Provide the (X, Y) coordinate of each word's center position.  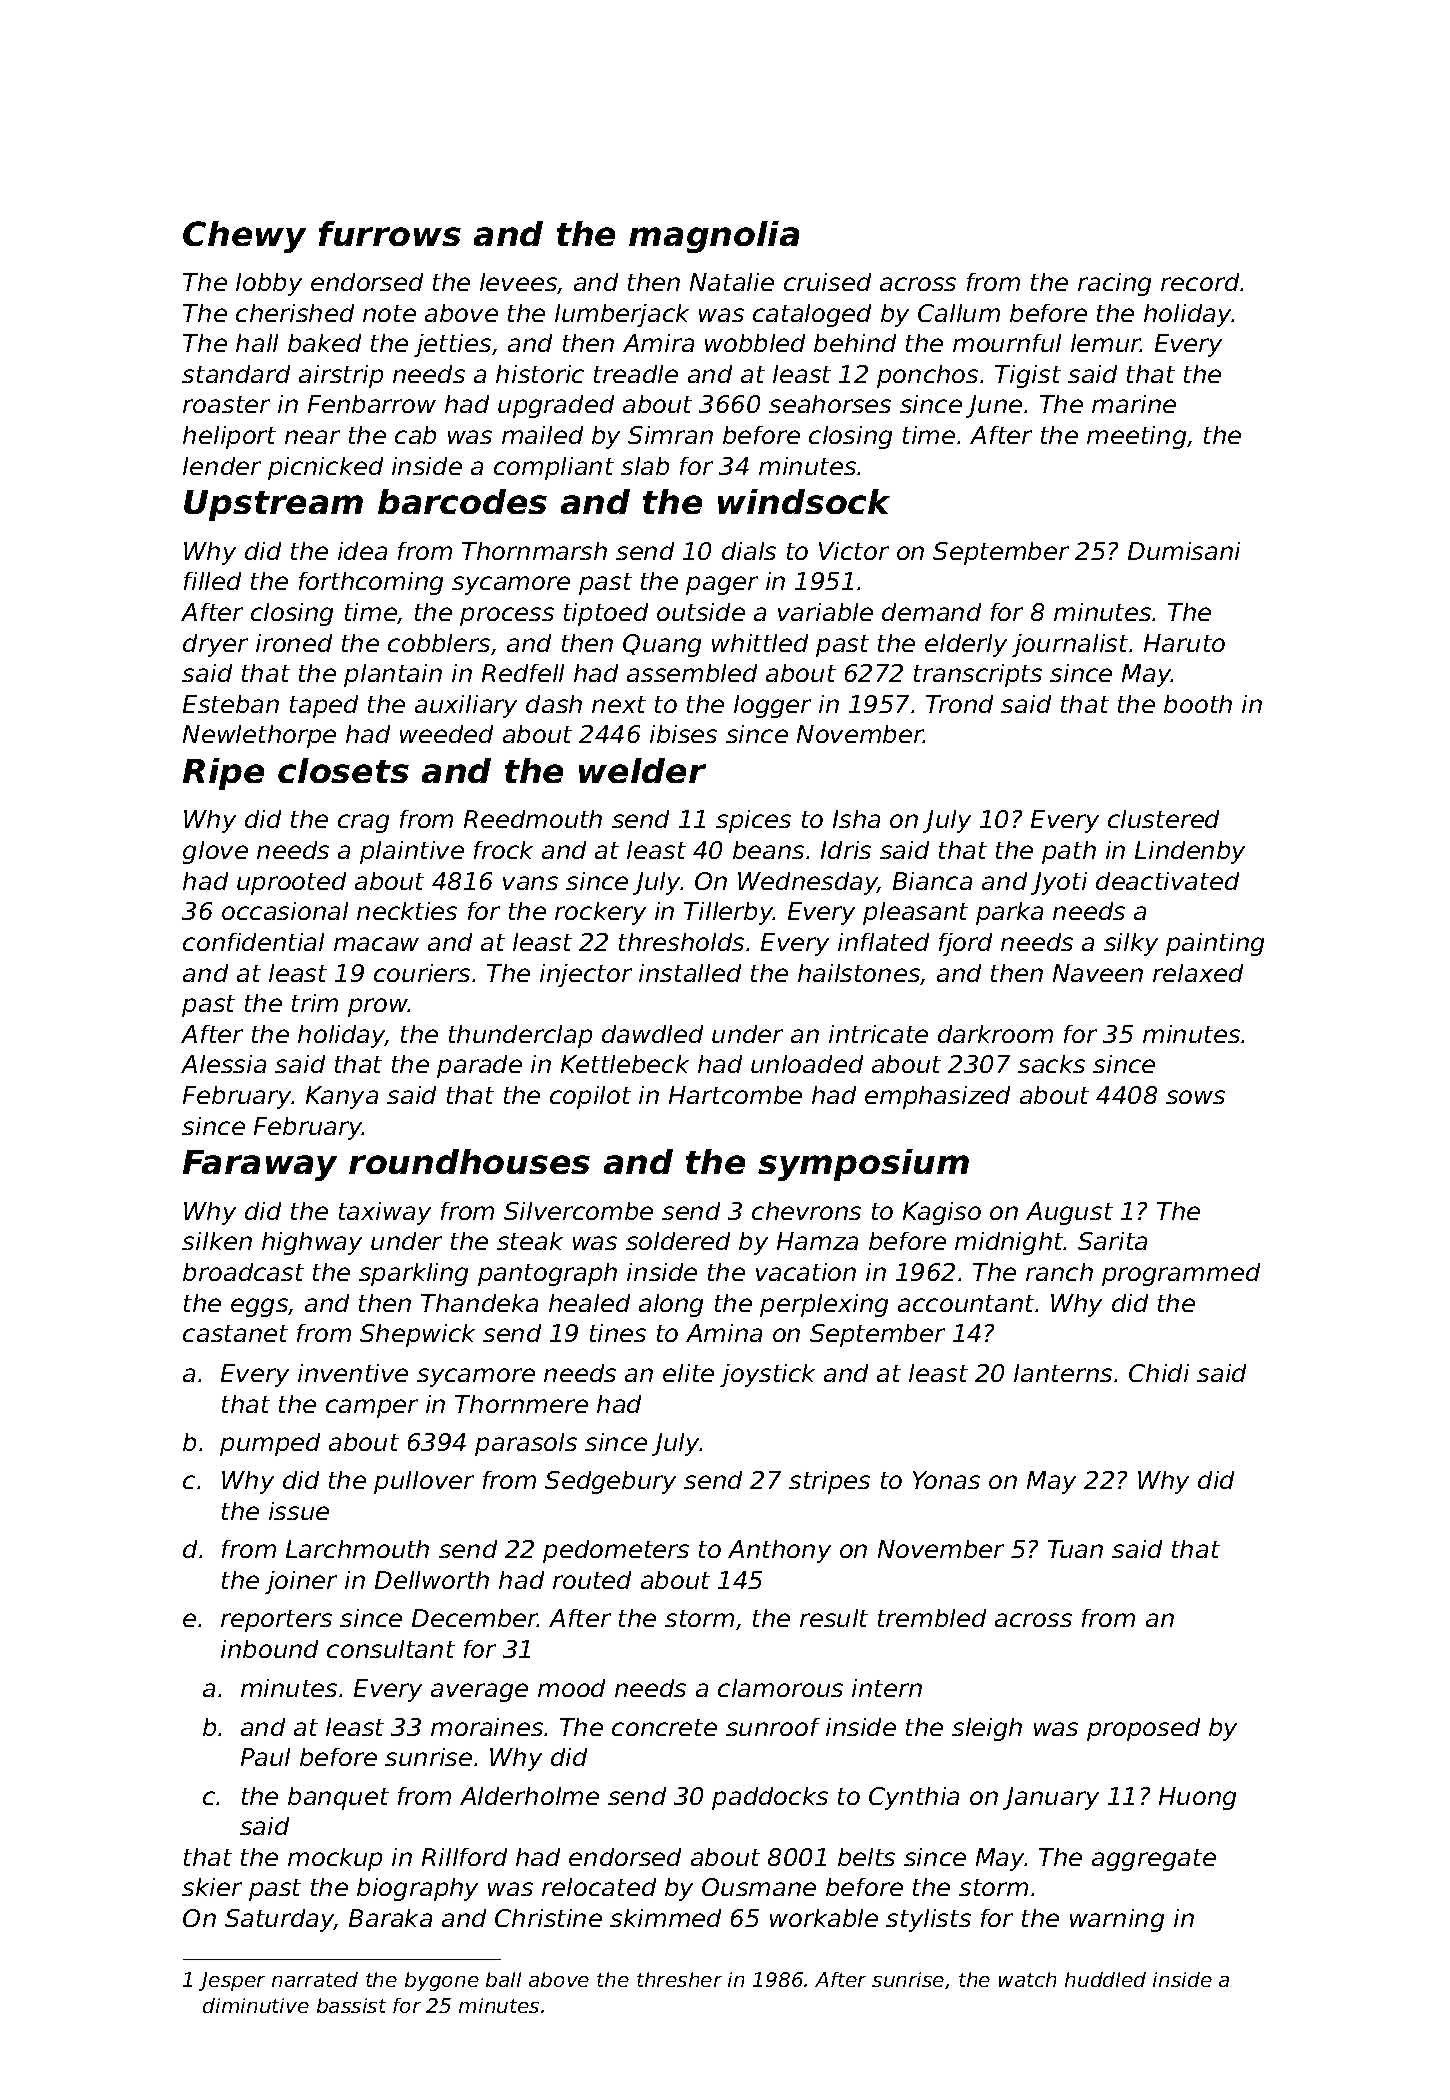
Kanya (342, 1097)
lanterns (1063, 1373)
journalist (1070, 645)
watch (1027, 1979)
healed (589, 1303)
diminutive (256, 2005)
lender (222, 466)
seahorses (830, 404)
